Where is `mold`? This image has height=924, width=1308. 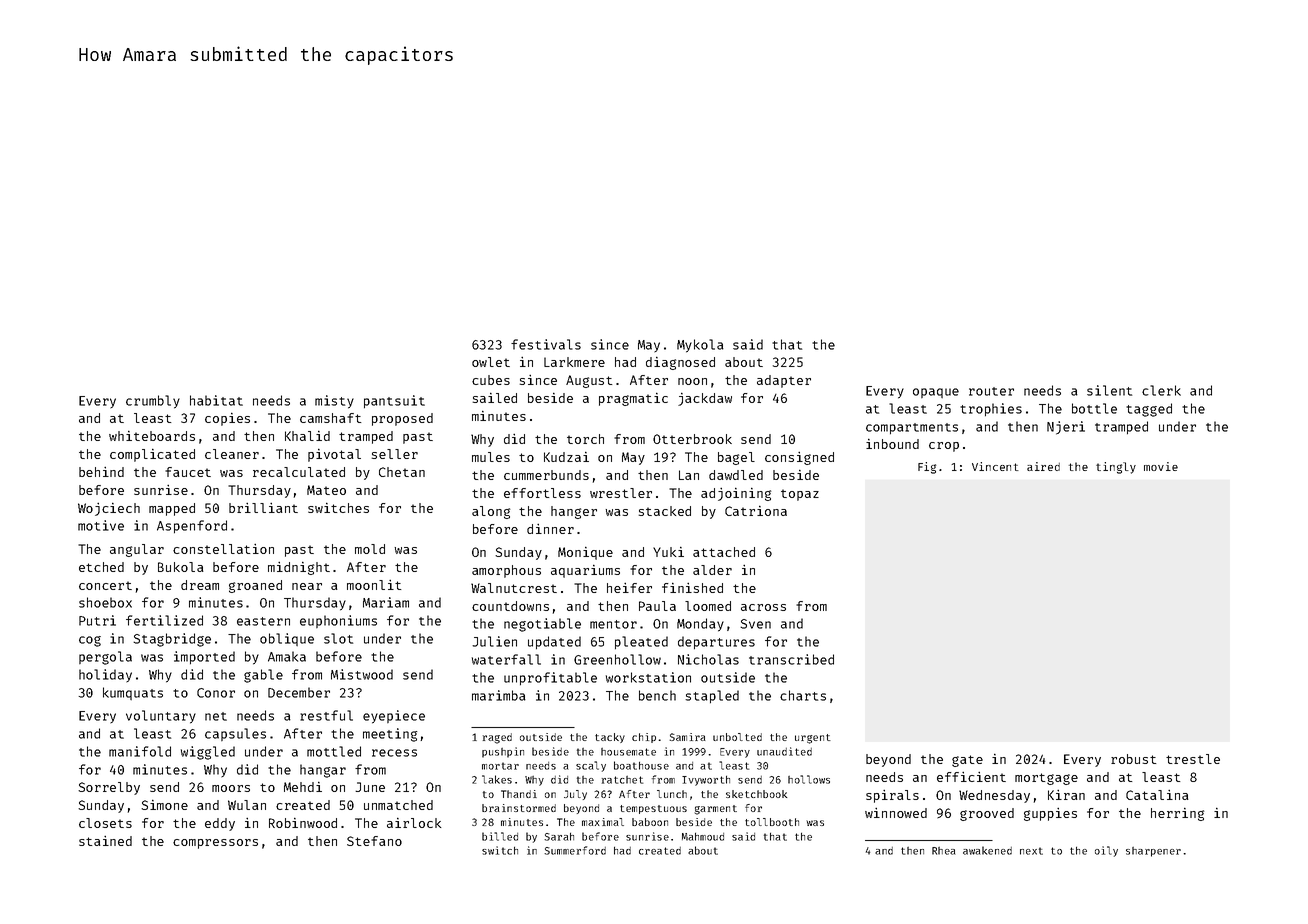
mold is located at coordinates (370, 549).
